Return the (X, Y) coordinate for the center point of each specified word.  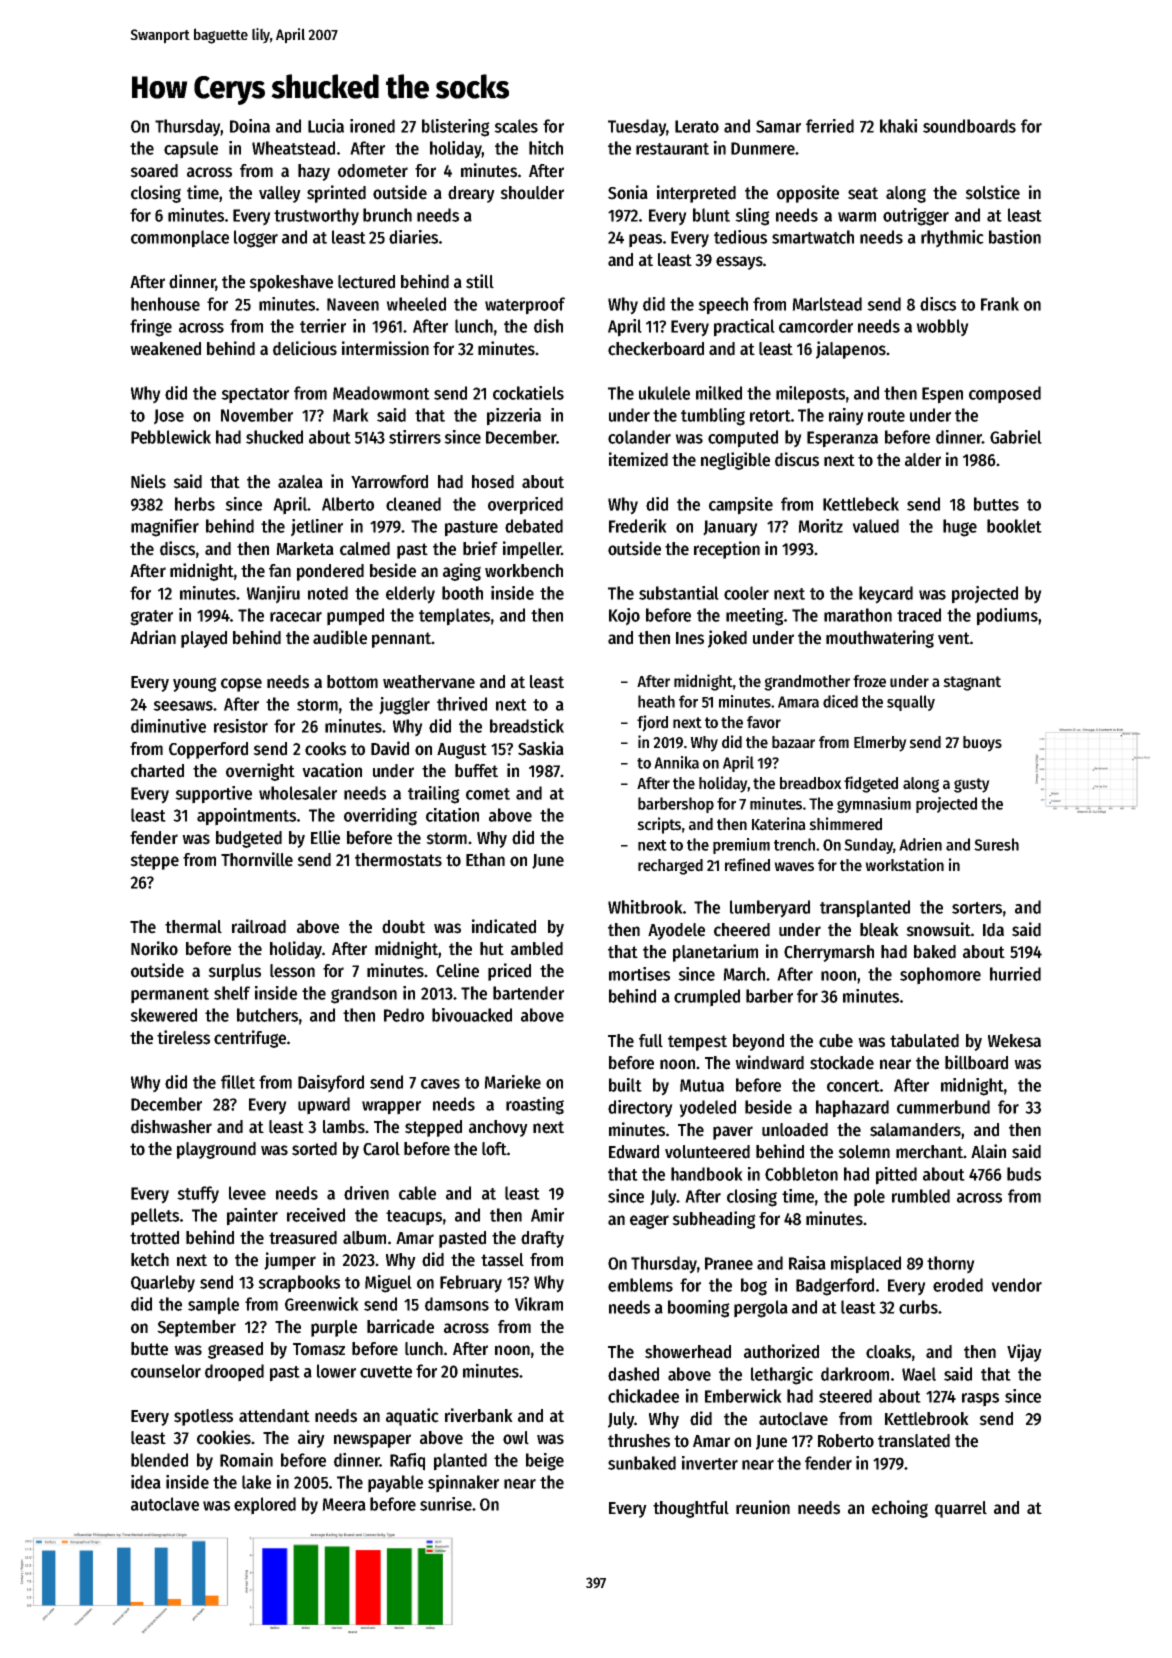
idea (146, 1482)
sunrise (446, 1504)
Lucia (326, 126)
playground (216, 1150)
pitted (896, 1176)
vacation (332, 770)
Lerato (697, 126)
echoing (900, 1509)
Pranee (729, 1263)
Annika (676, 762)
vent (954, 638)
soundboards (969, 126)
